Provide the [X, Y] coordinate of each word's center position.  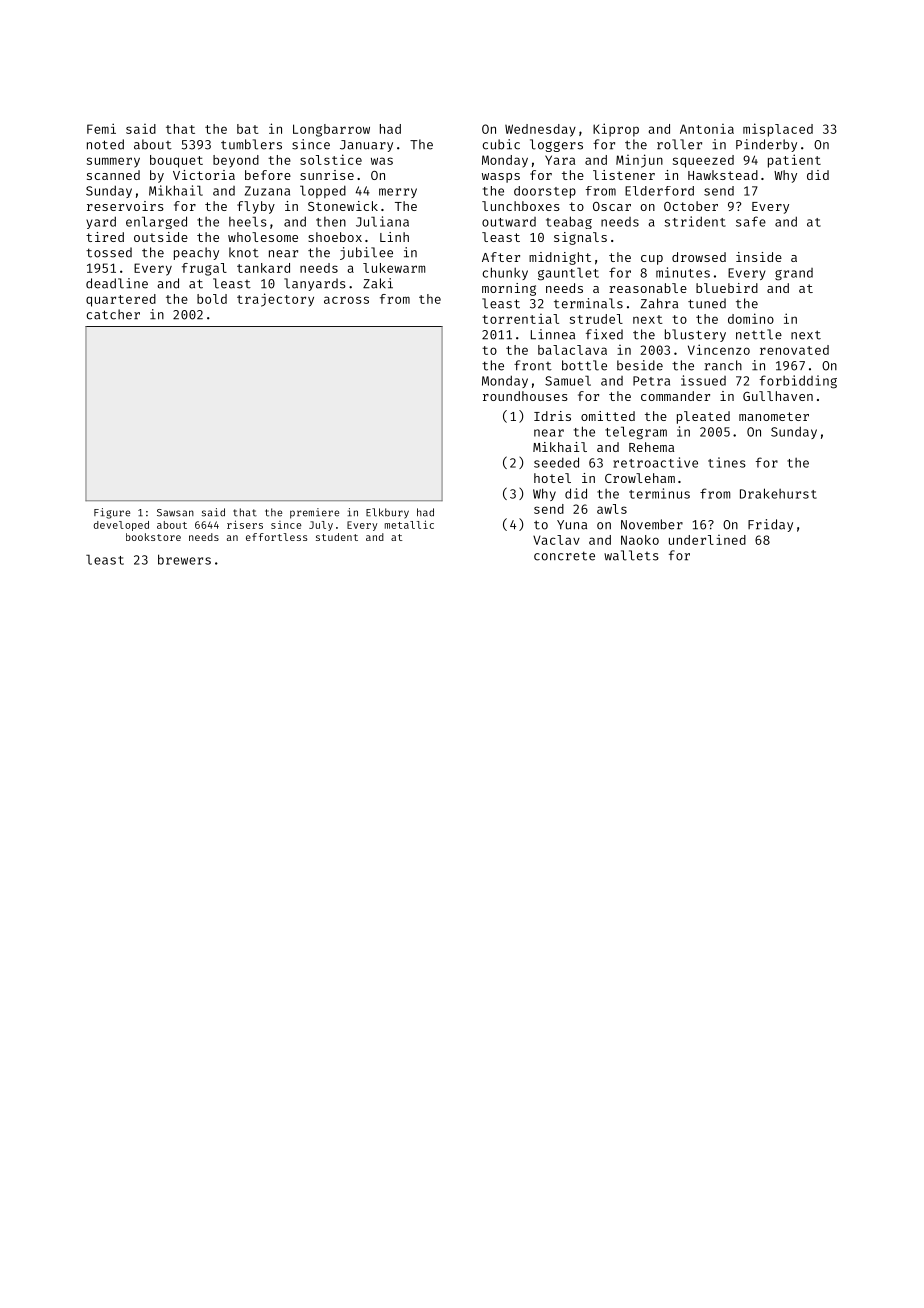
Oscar [612, 206]
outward [509, 222]
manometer [774, 416]
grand [794, 274]
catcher [113, 314]
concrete [564, 556]
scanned [113, 175]
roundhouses [525, 396]
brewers [184, 559]
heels [248, 221]
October [691, 206]
